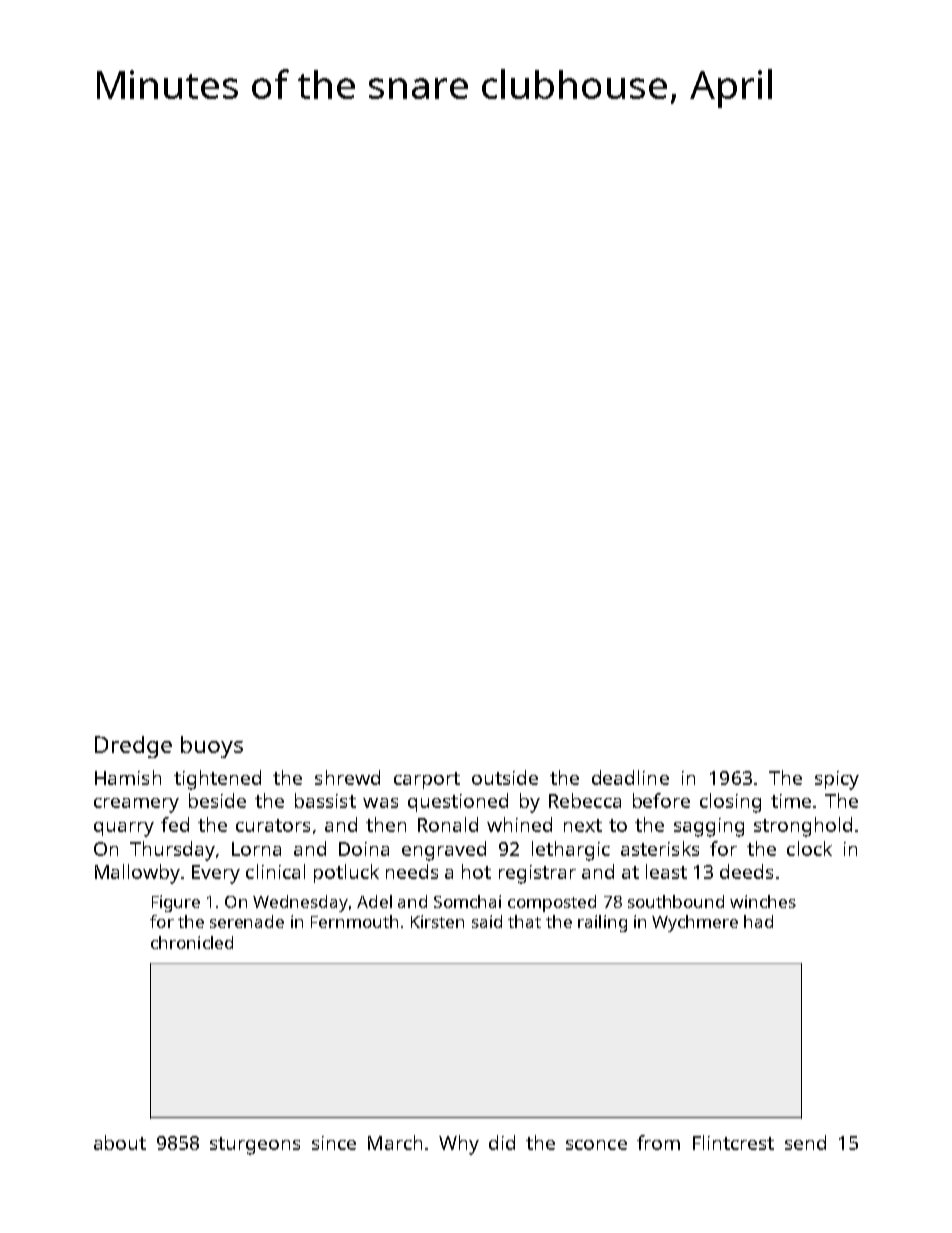  Describe the element at coordinates (334, 1143) in the screenshot. I see `since` at that location.
